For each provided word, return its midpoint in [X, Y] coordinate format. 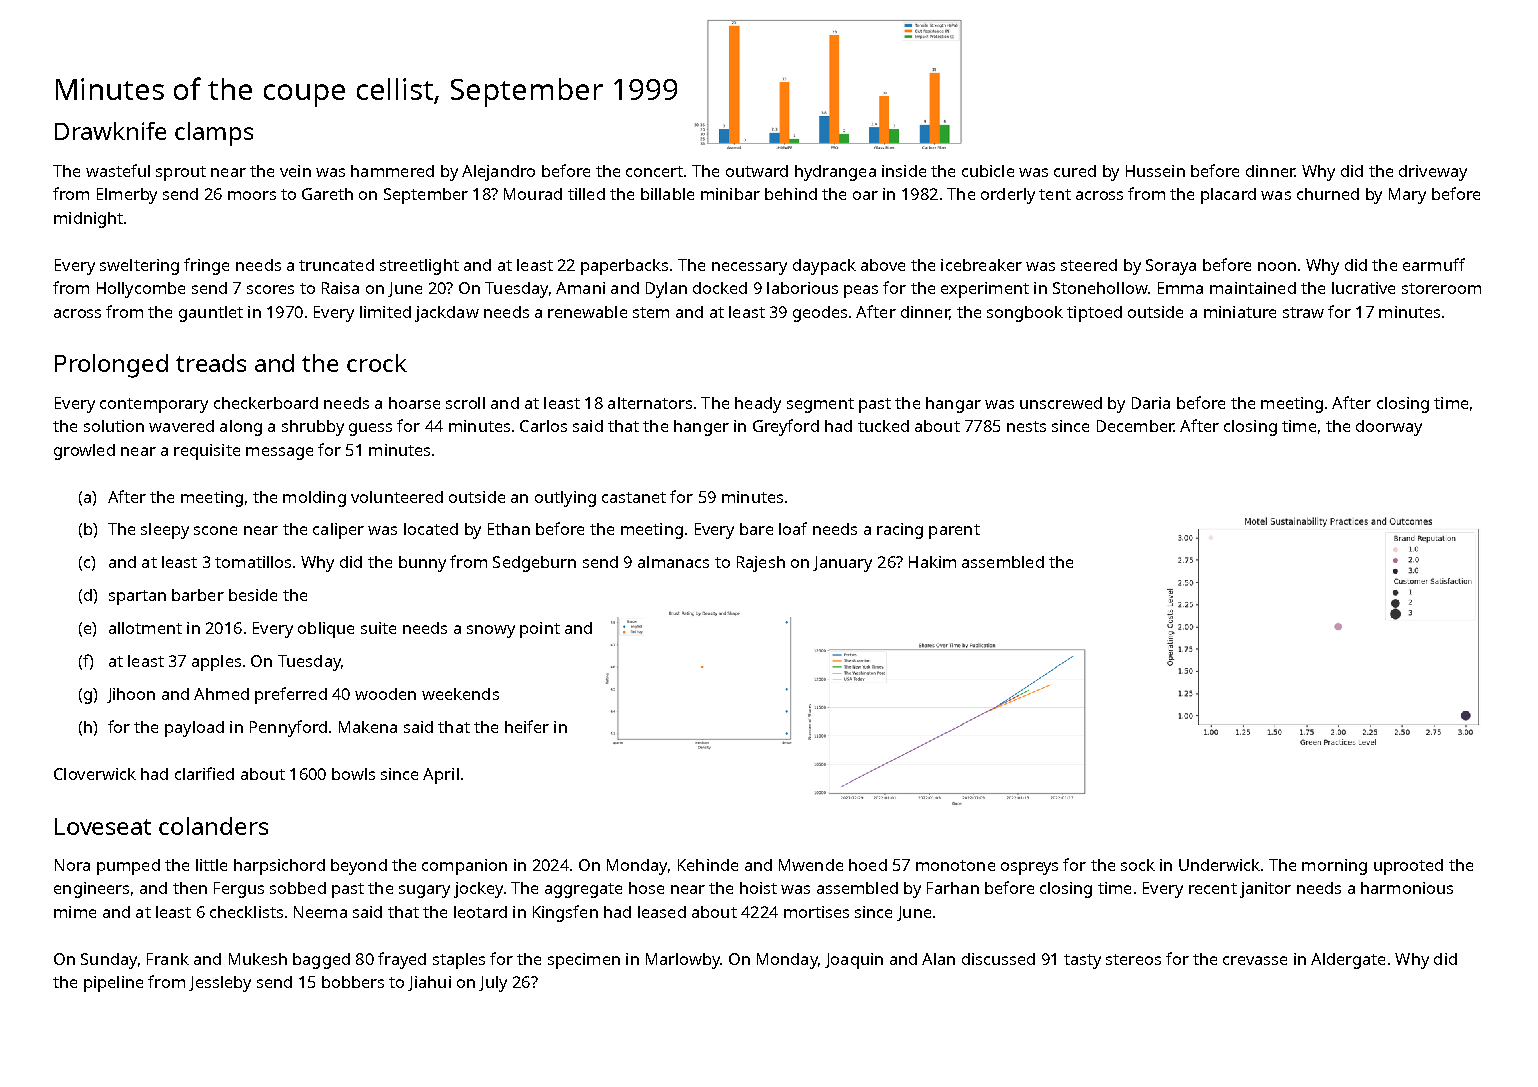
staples [459, 961]
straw [1303, 312]
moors [252, 195]
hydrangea [835, 173]
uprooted [1408, 867]
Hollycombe [141, 290]
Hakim [932, 562]
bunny [422, 564]
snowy [491, 631]
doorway [1389, 428]
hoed [868, 865]
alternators [650, 403]
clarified [204, 773]
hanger [701, 428]
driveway [1433, 173]
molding [314, 499]
